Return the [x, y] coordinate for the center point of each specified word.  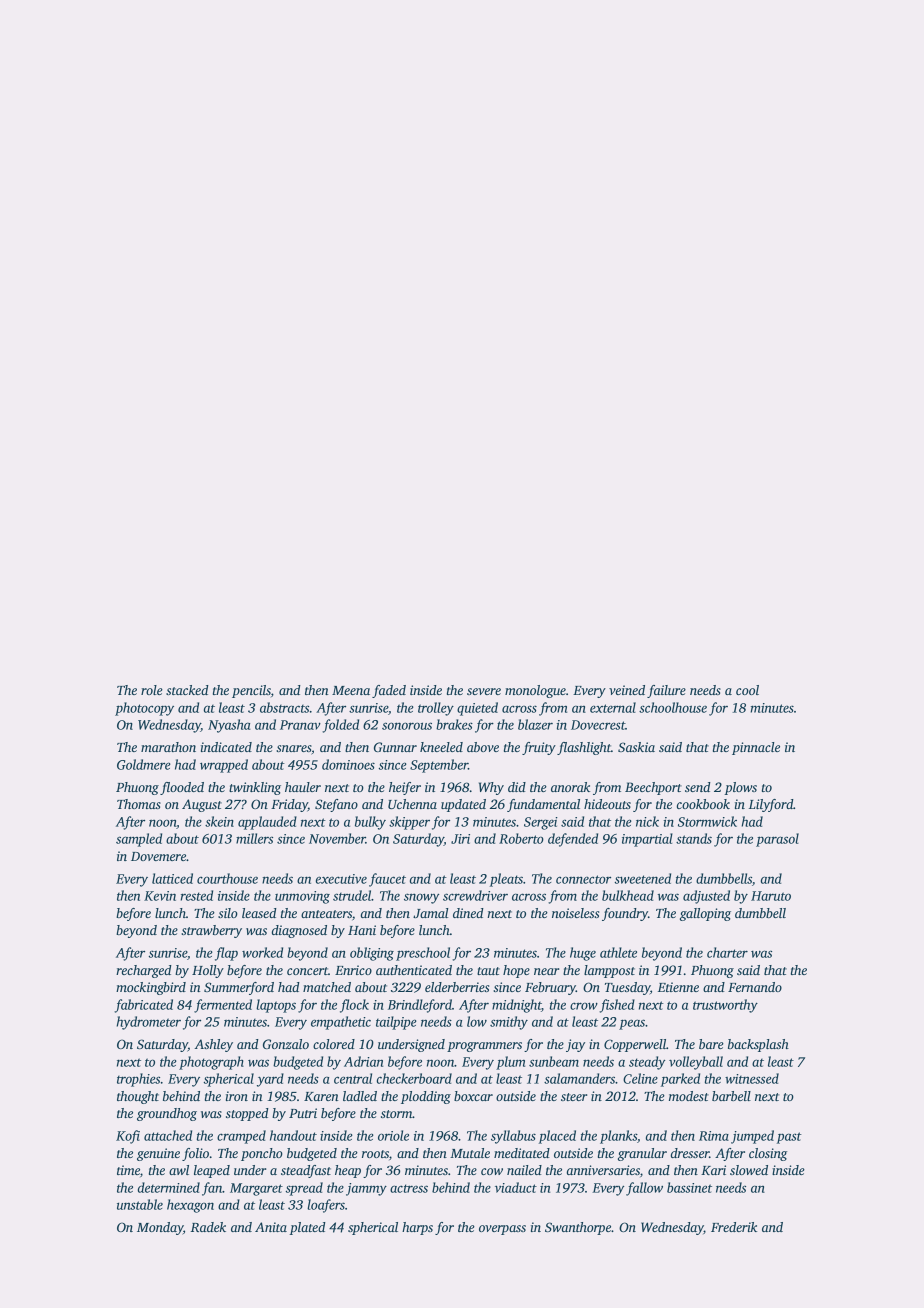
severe [484, 691]
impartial [647, 840]
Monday [160, 1228]
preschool [423, 954]
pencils [251, 691]
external [613, 707]
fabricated [143, 1006]
